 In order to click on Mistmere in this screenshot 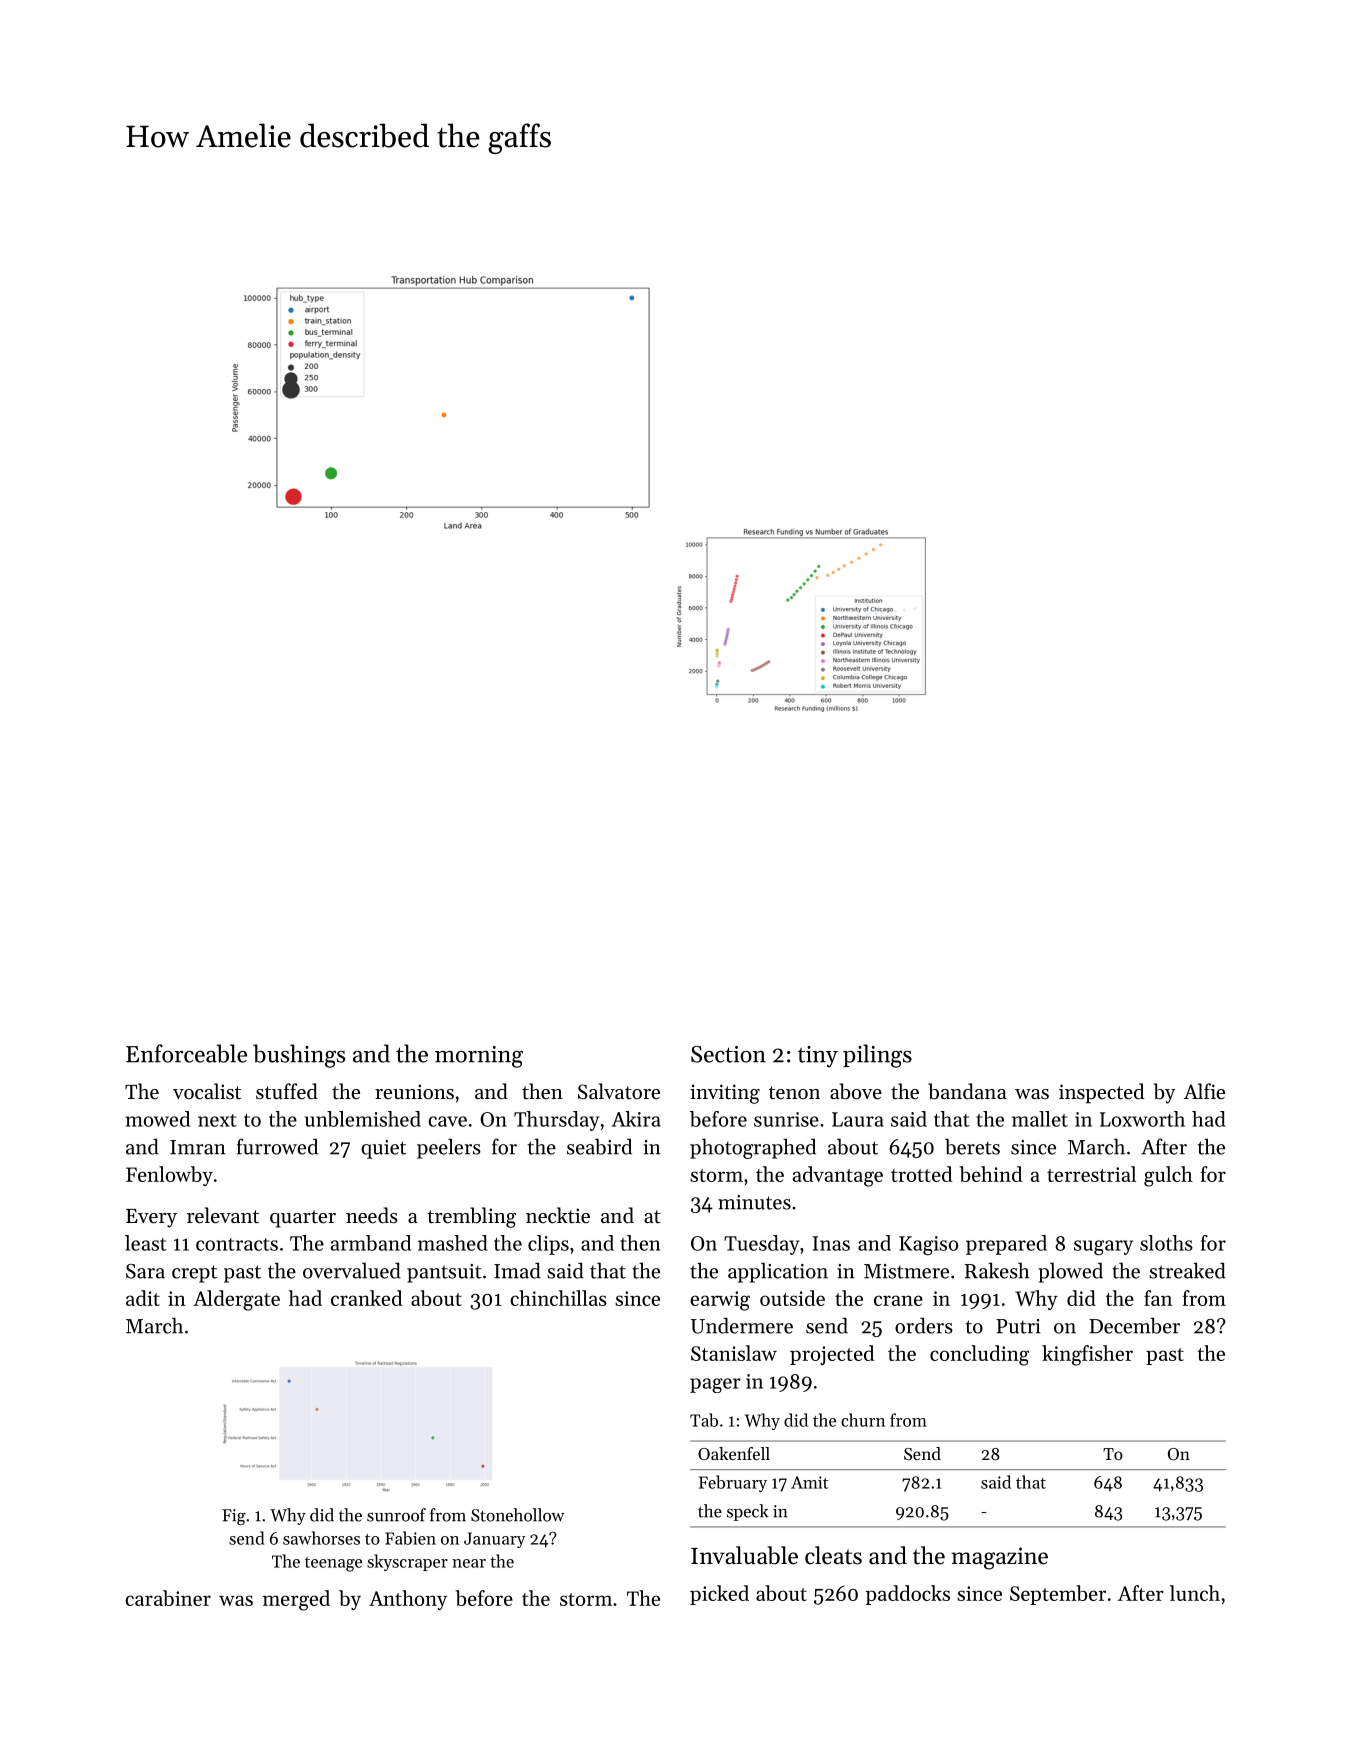, I will do `click(906, 1271)`.
